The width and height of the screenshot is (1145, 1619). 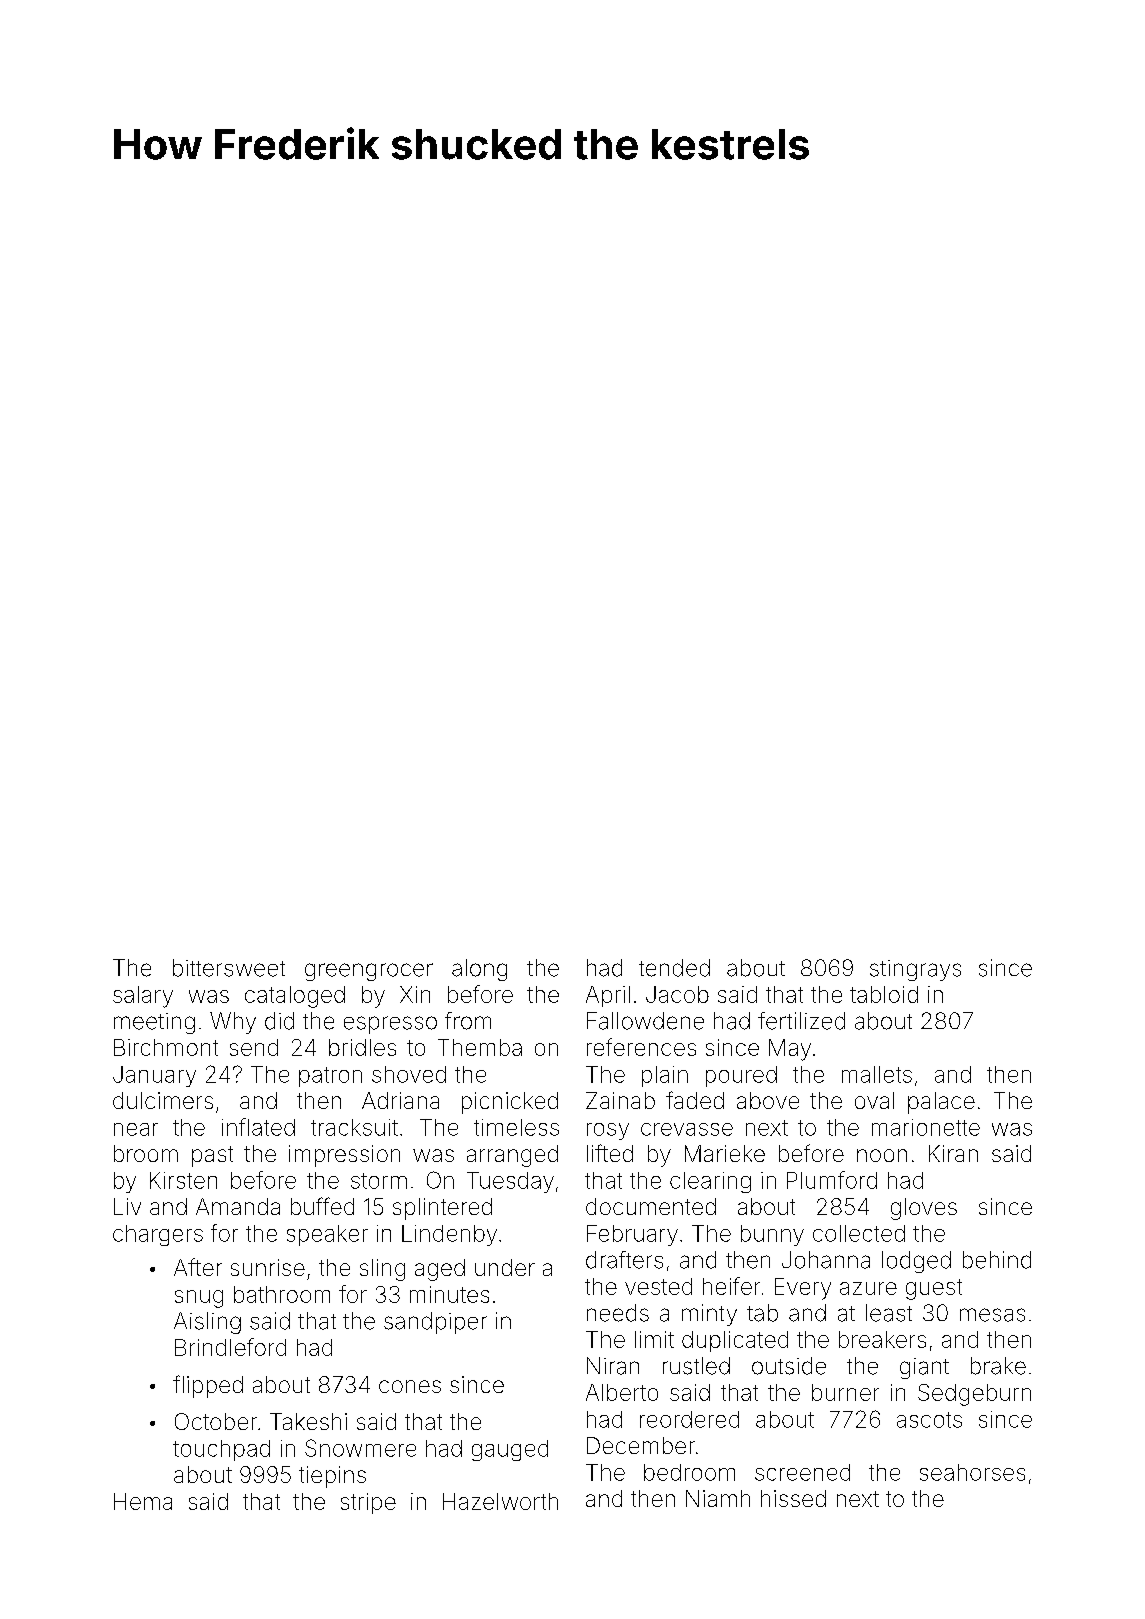 What do you see at coordinates (516, 1127) in the screenshot?
I see `timeless` at bounding box center [516, 1127].
